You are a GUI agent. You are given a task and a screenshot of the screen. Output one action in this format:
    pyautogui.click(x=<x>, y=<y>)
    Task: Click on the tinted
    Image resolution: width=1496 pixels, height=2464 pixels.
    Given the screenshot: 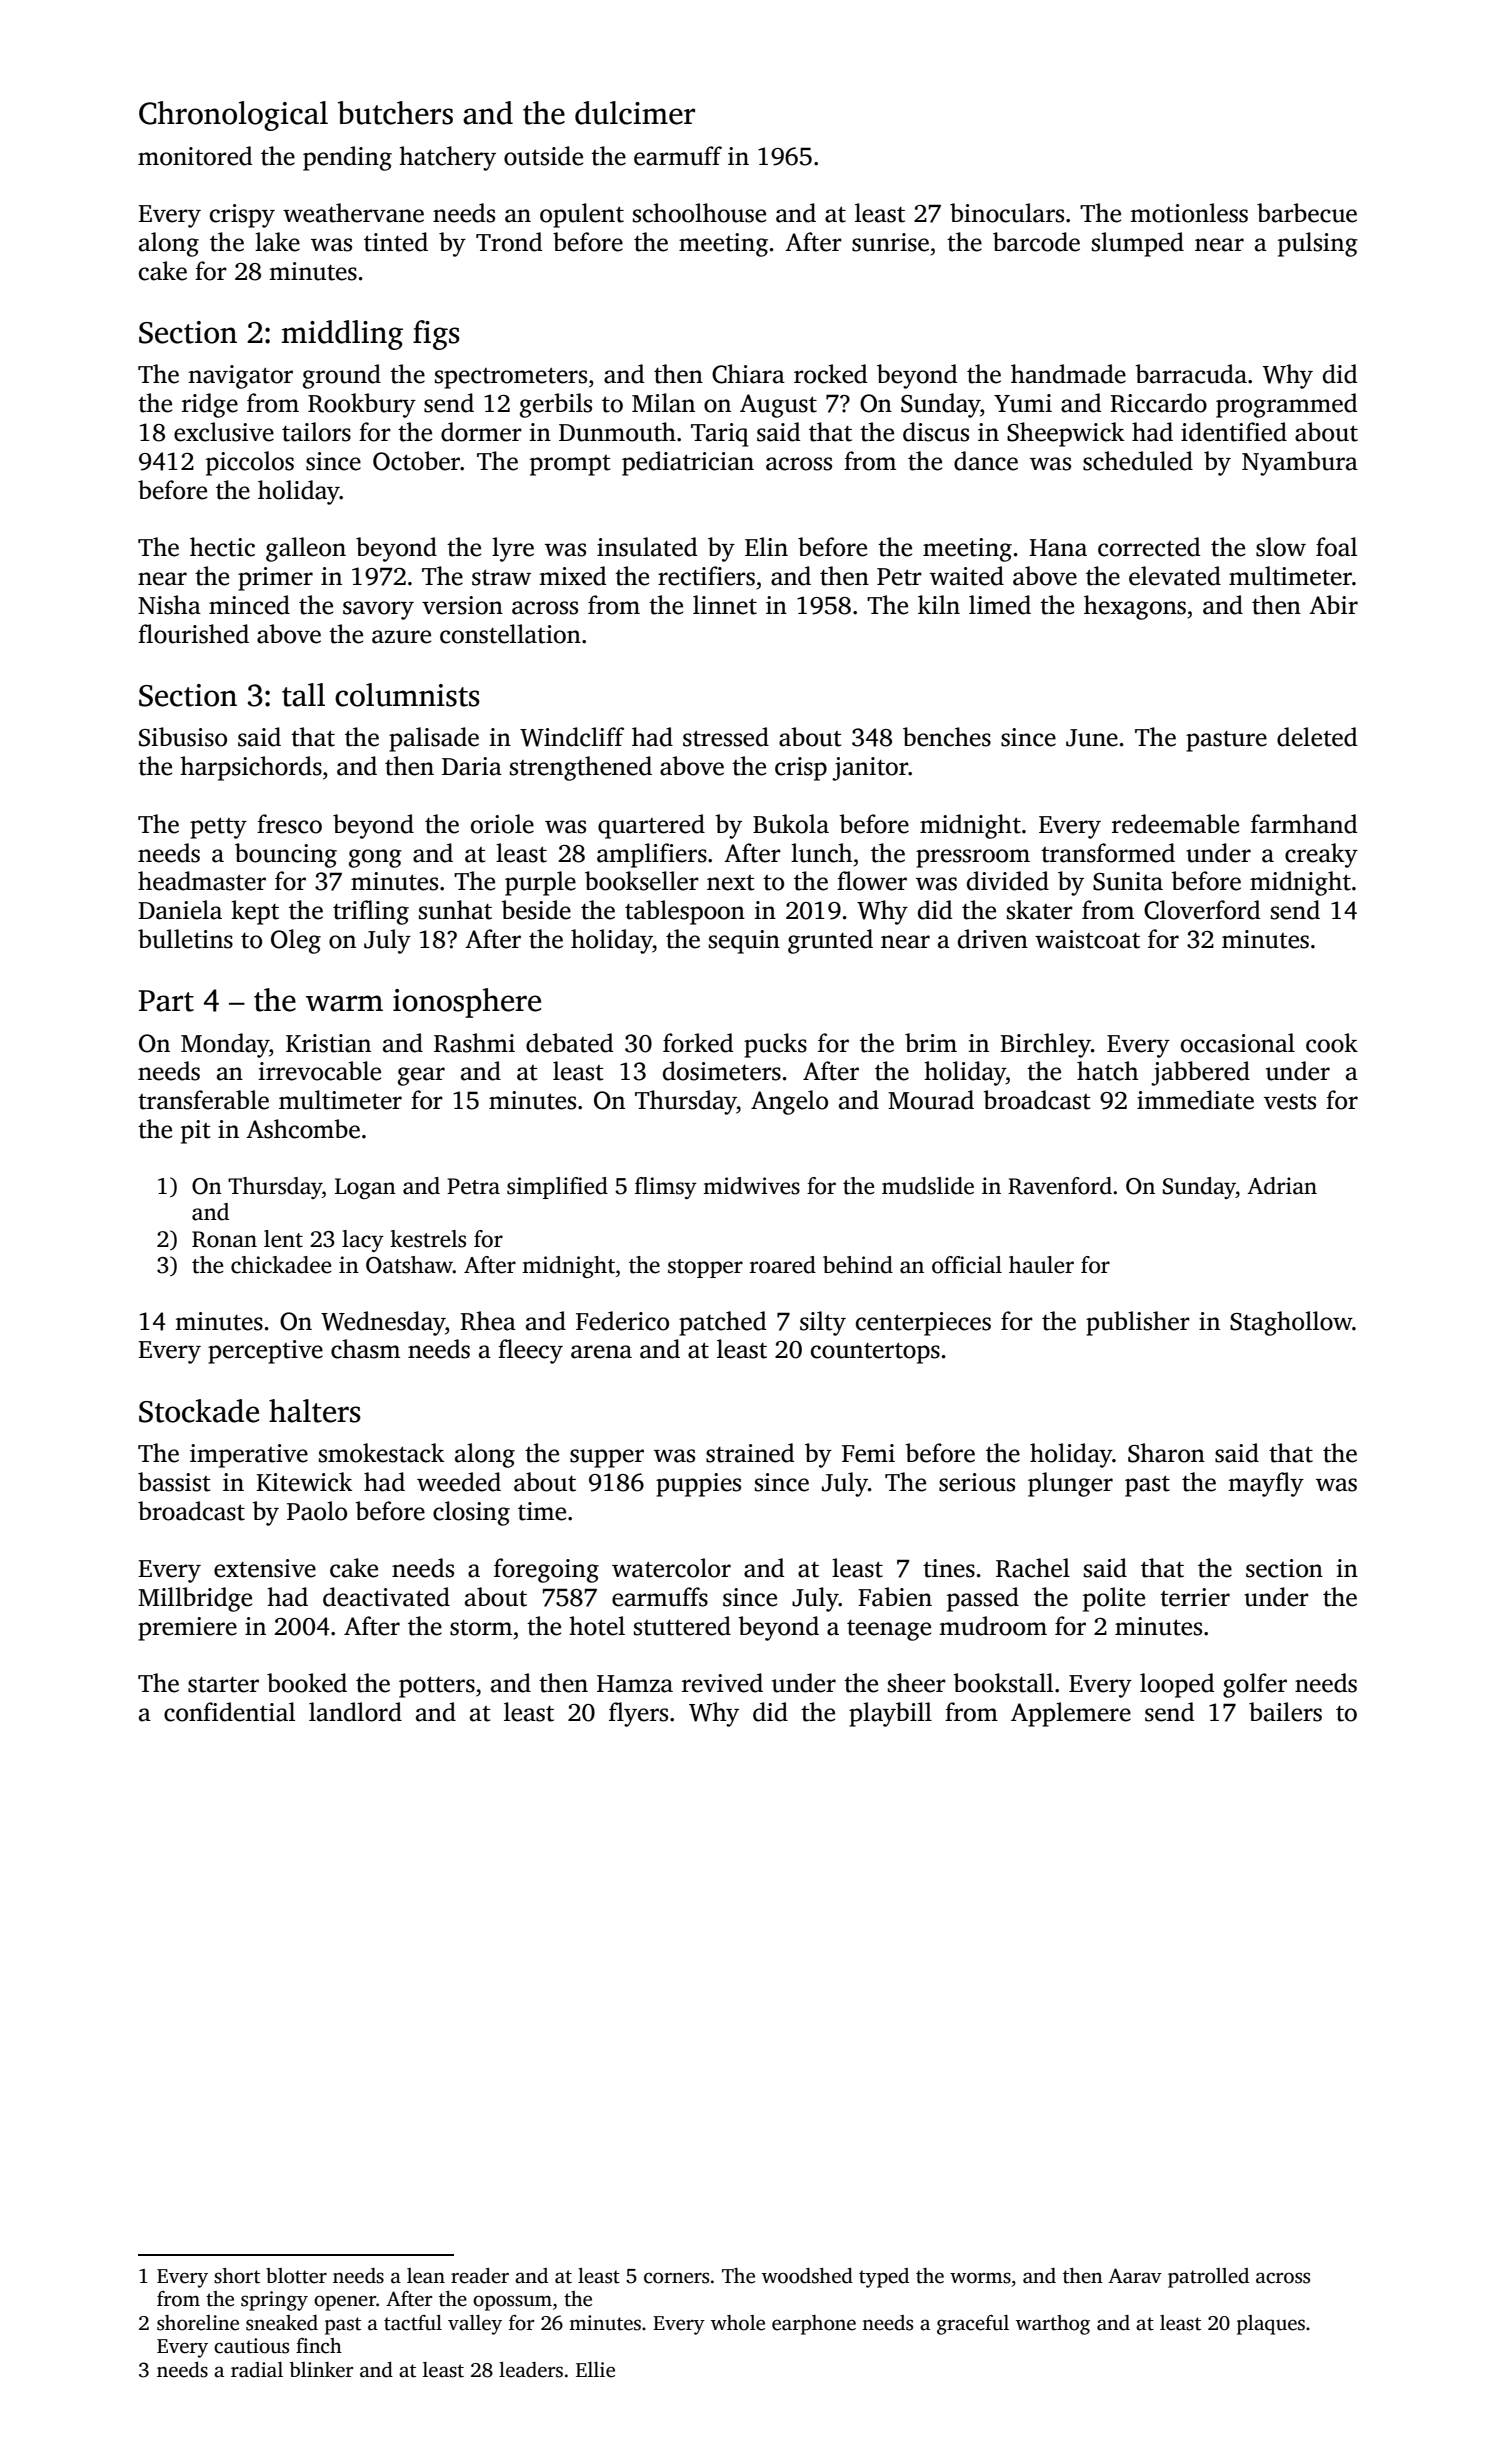 What is the action you would take?
    pyautogui.click(x=396, y=242)
